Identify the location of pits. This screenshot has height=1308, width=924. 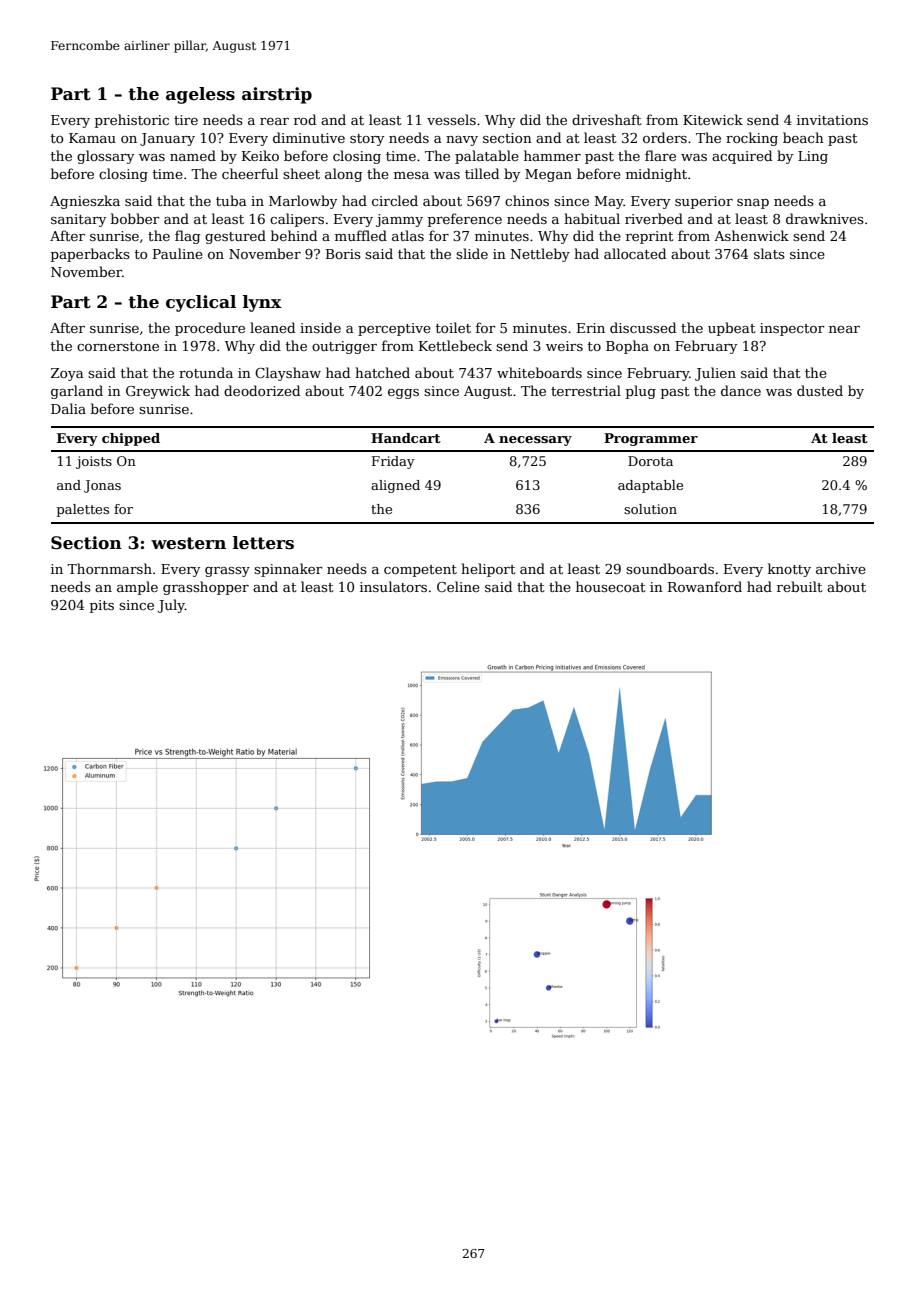
(102, 606).
